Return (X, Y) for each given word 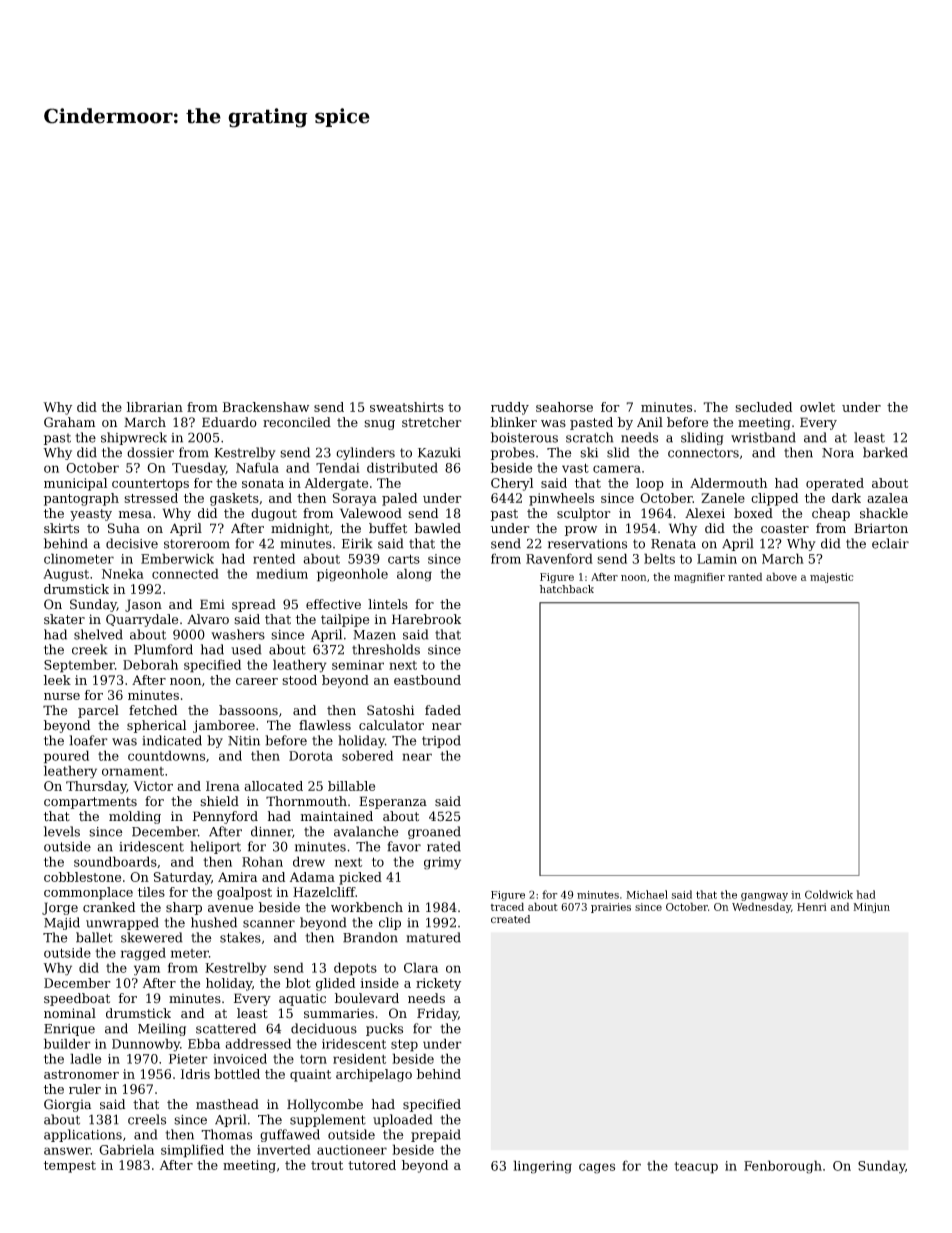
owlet (817, 407)
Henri (812, 907)
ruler (85, 1089)
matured (433, 937)
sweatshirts (407, 407)
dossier (150, 452)
